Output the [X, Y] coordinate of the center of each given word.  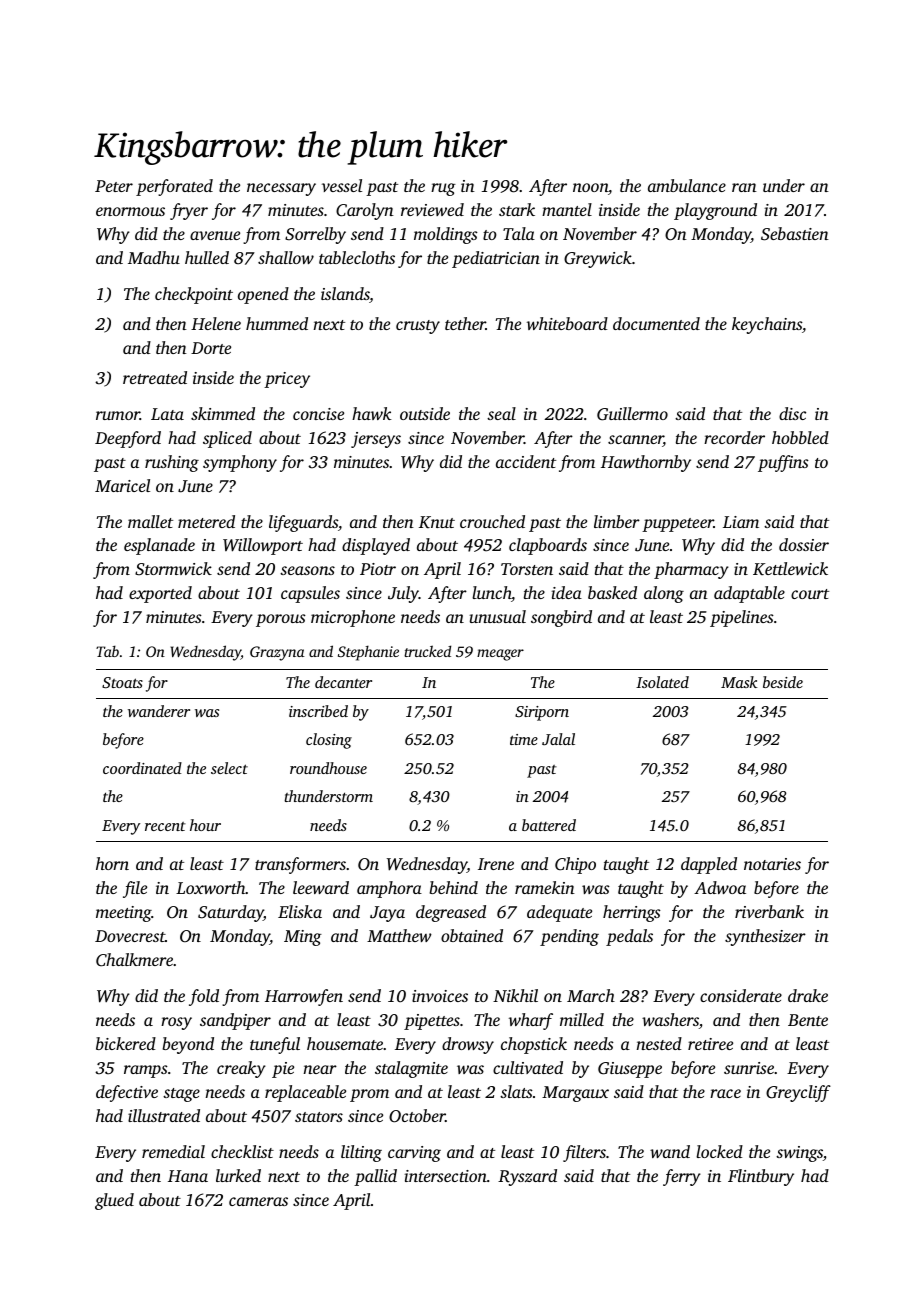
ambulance [687, 185]
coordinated [142, 768]
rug [443, 189]
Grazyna [277, 653]
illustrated [164, 1115]
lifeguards [303, 523]
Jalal [558, 739]
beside [783, 682]
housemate [345, 1043]
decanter [343, 682]
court [810, 594]
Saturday [231, 913]
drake [808, 995]
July [403, 594]
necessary [281, 189]
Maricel [122, 485]
